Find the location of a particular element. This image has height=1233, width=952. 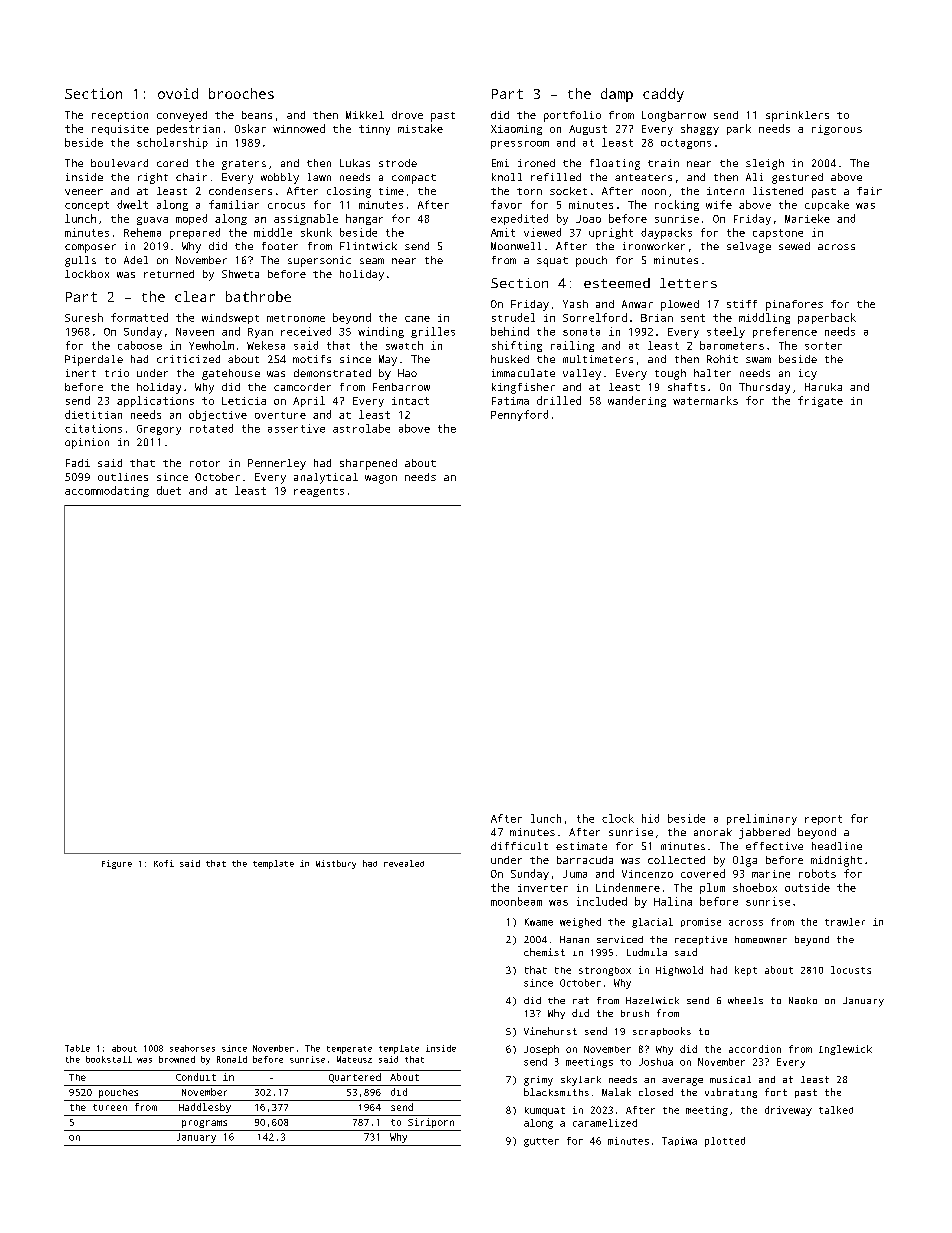

frigate is located at coordinates (820, 401).
